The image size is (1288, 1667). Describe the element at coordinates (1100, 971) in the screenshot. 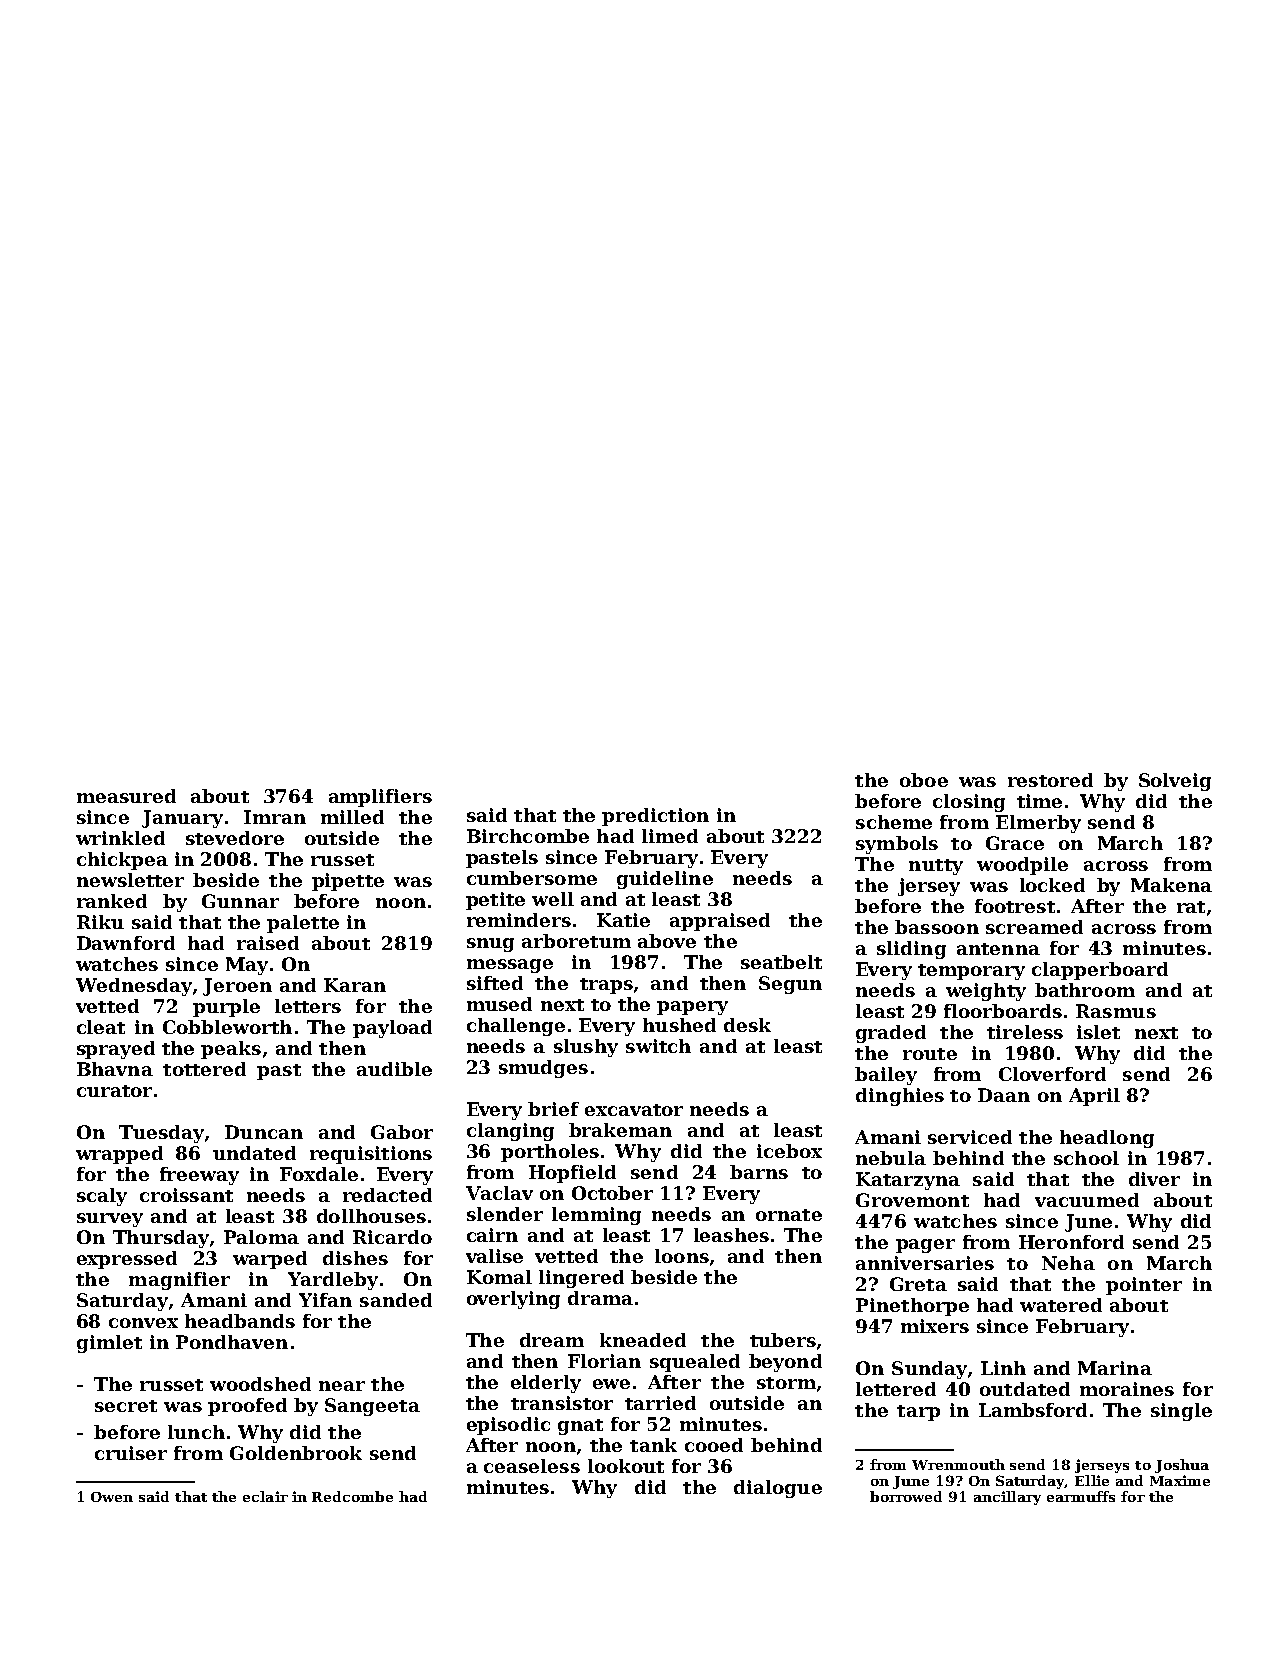

I see `clapperboard` at that location.
